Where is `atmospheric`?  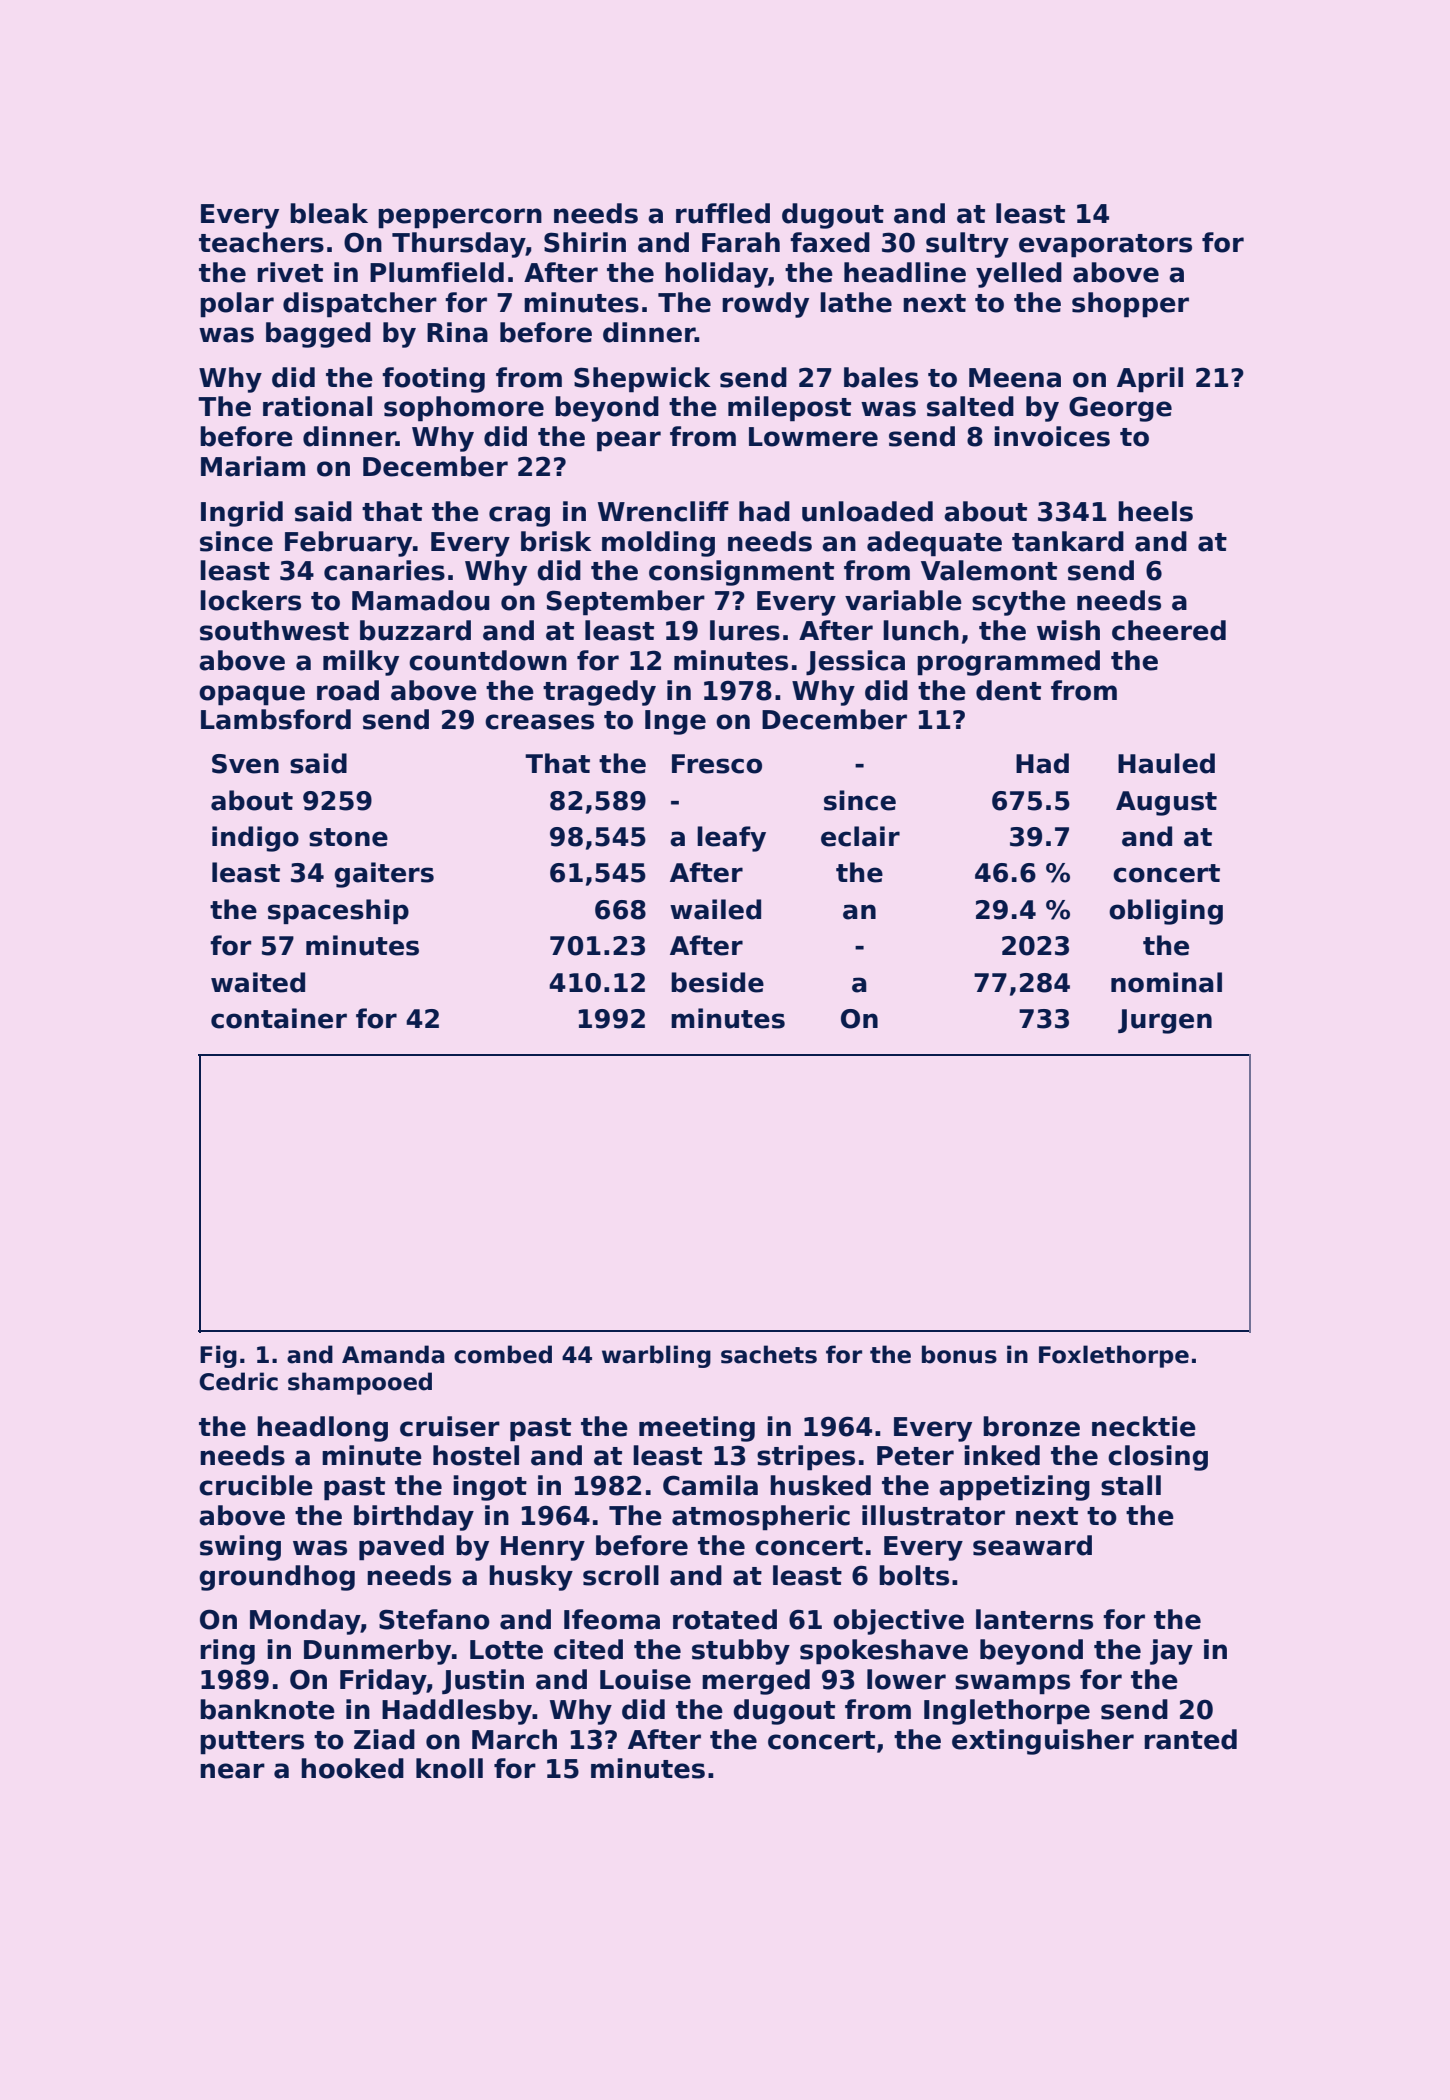 atmospheric is located at coordinates (761, 1518).
